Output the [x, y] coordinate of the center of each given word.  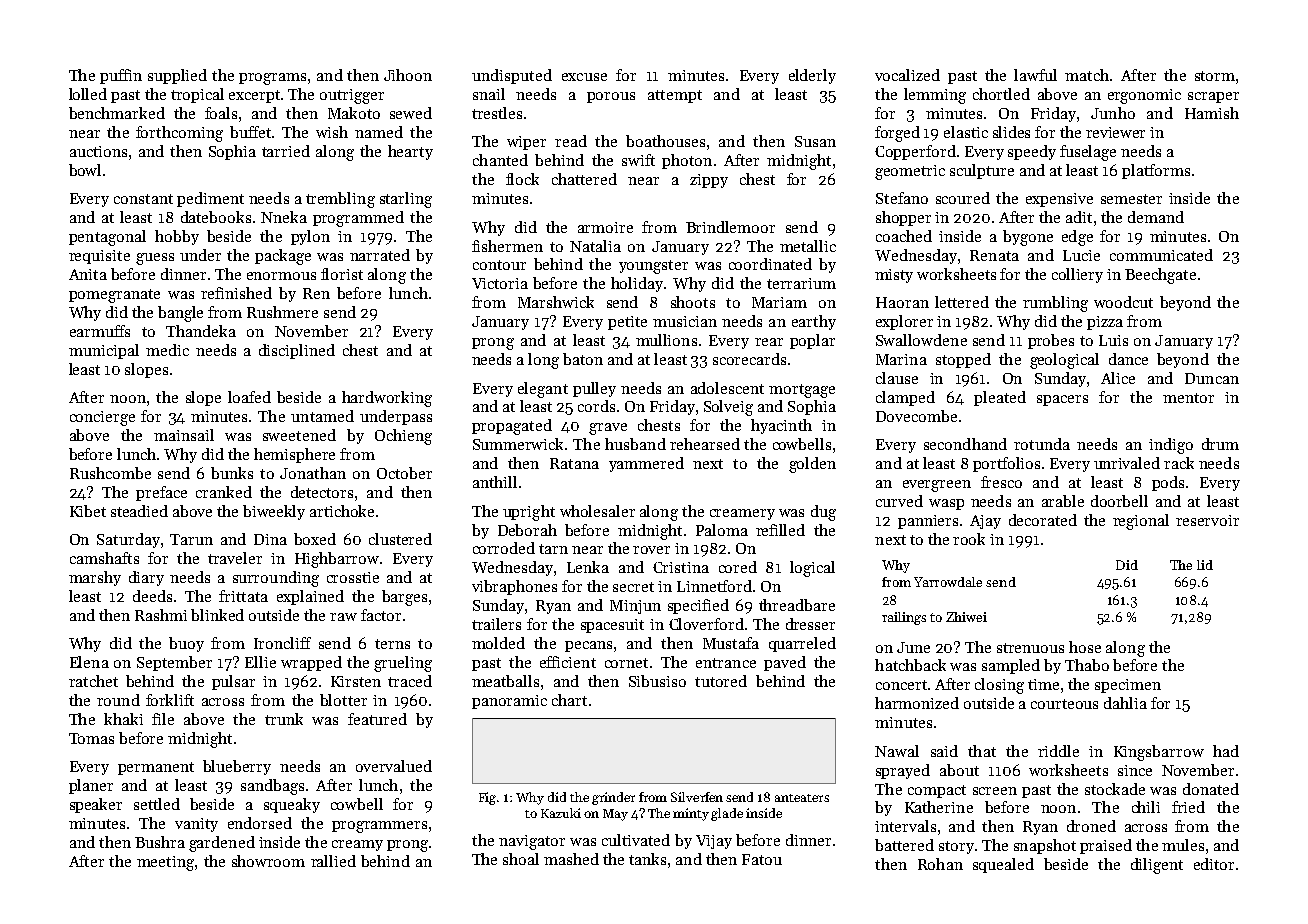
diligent [1157, 866]
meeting [165, 863]
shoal [521, 859]
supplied [177, 76]
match [1087, 75]
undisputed [512, 76]
